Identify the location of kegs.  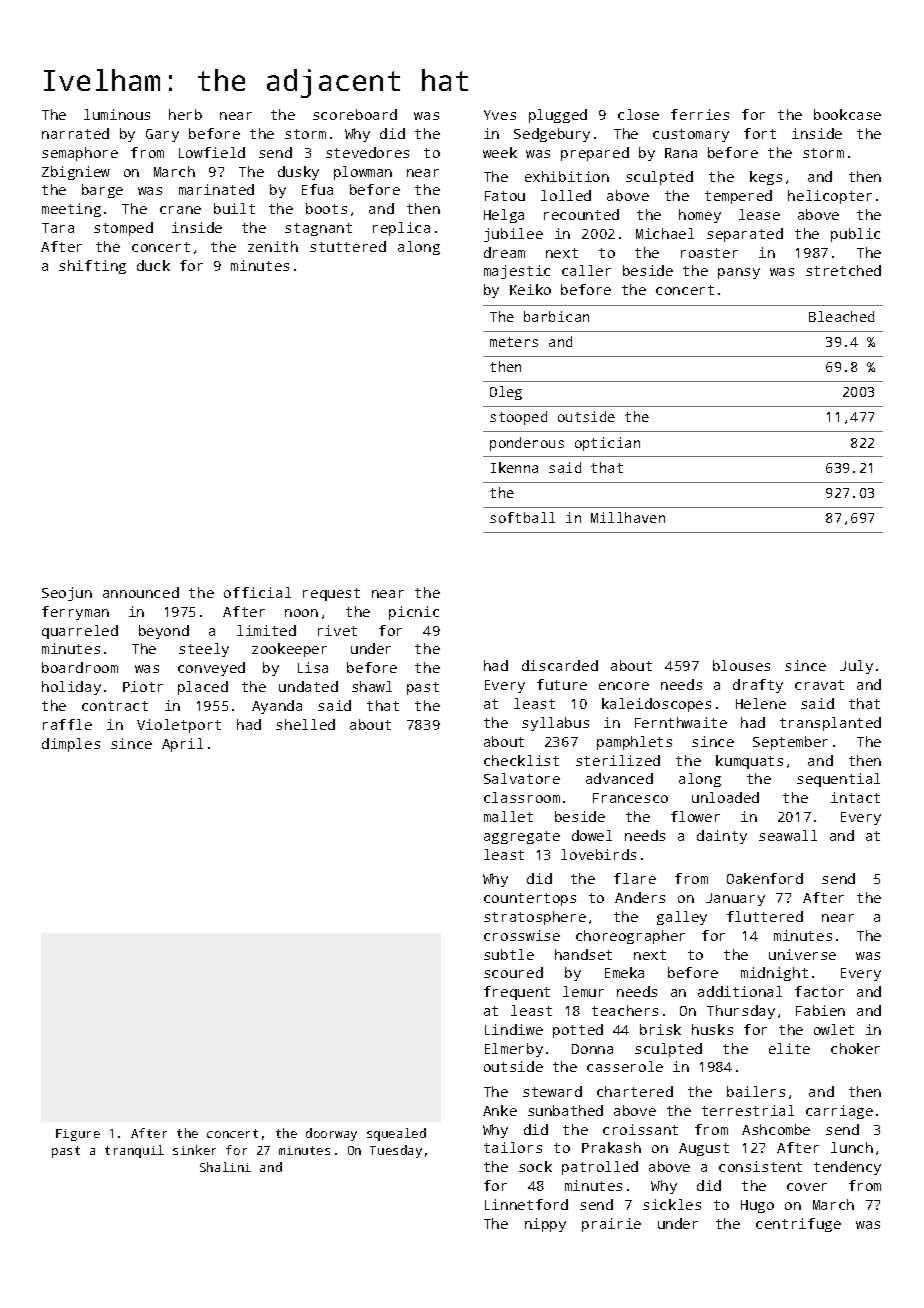
(766, 178).
